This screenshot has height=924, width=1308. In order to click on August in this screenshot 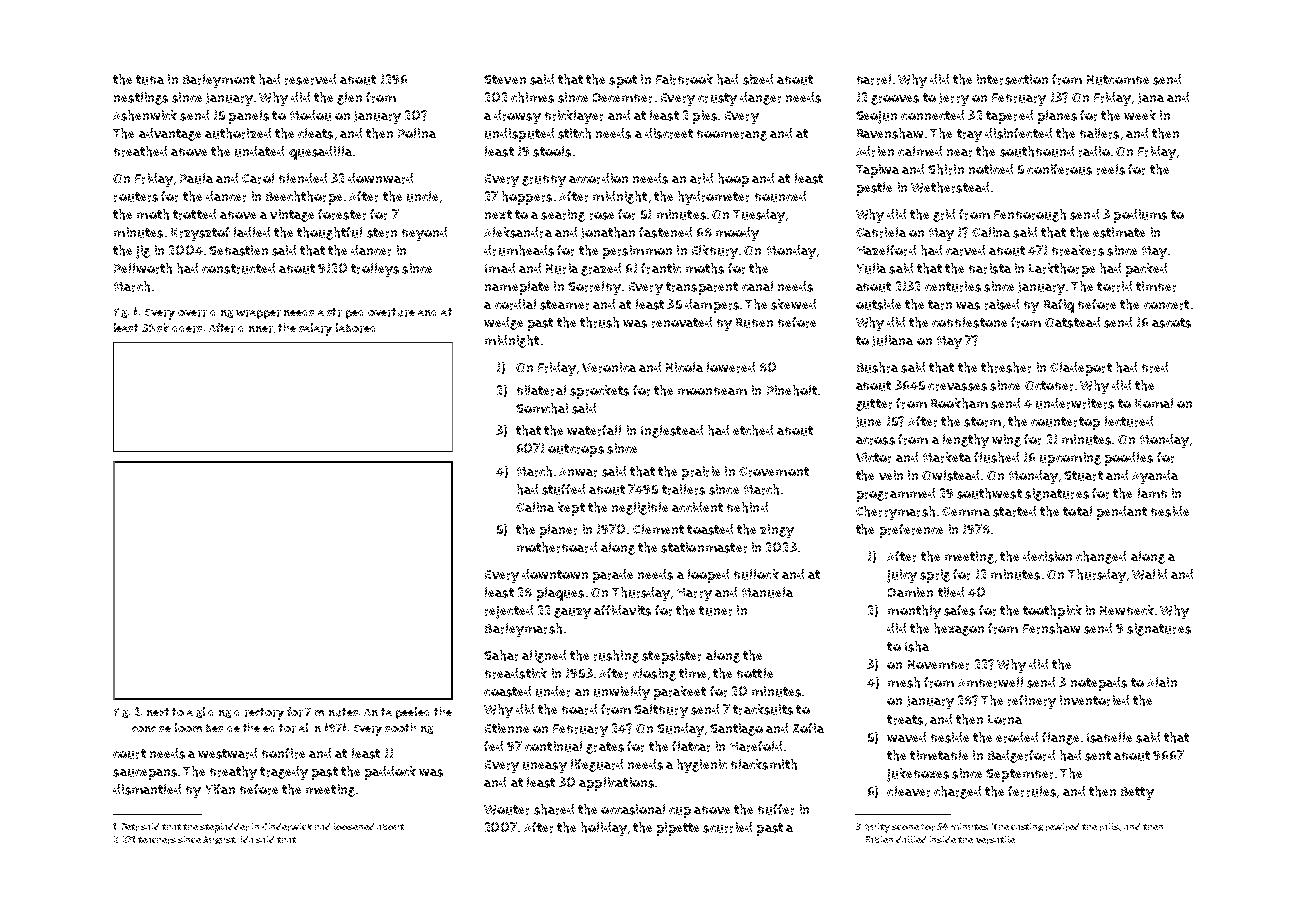, I will do `click(219, 840)`.
